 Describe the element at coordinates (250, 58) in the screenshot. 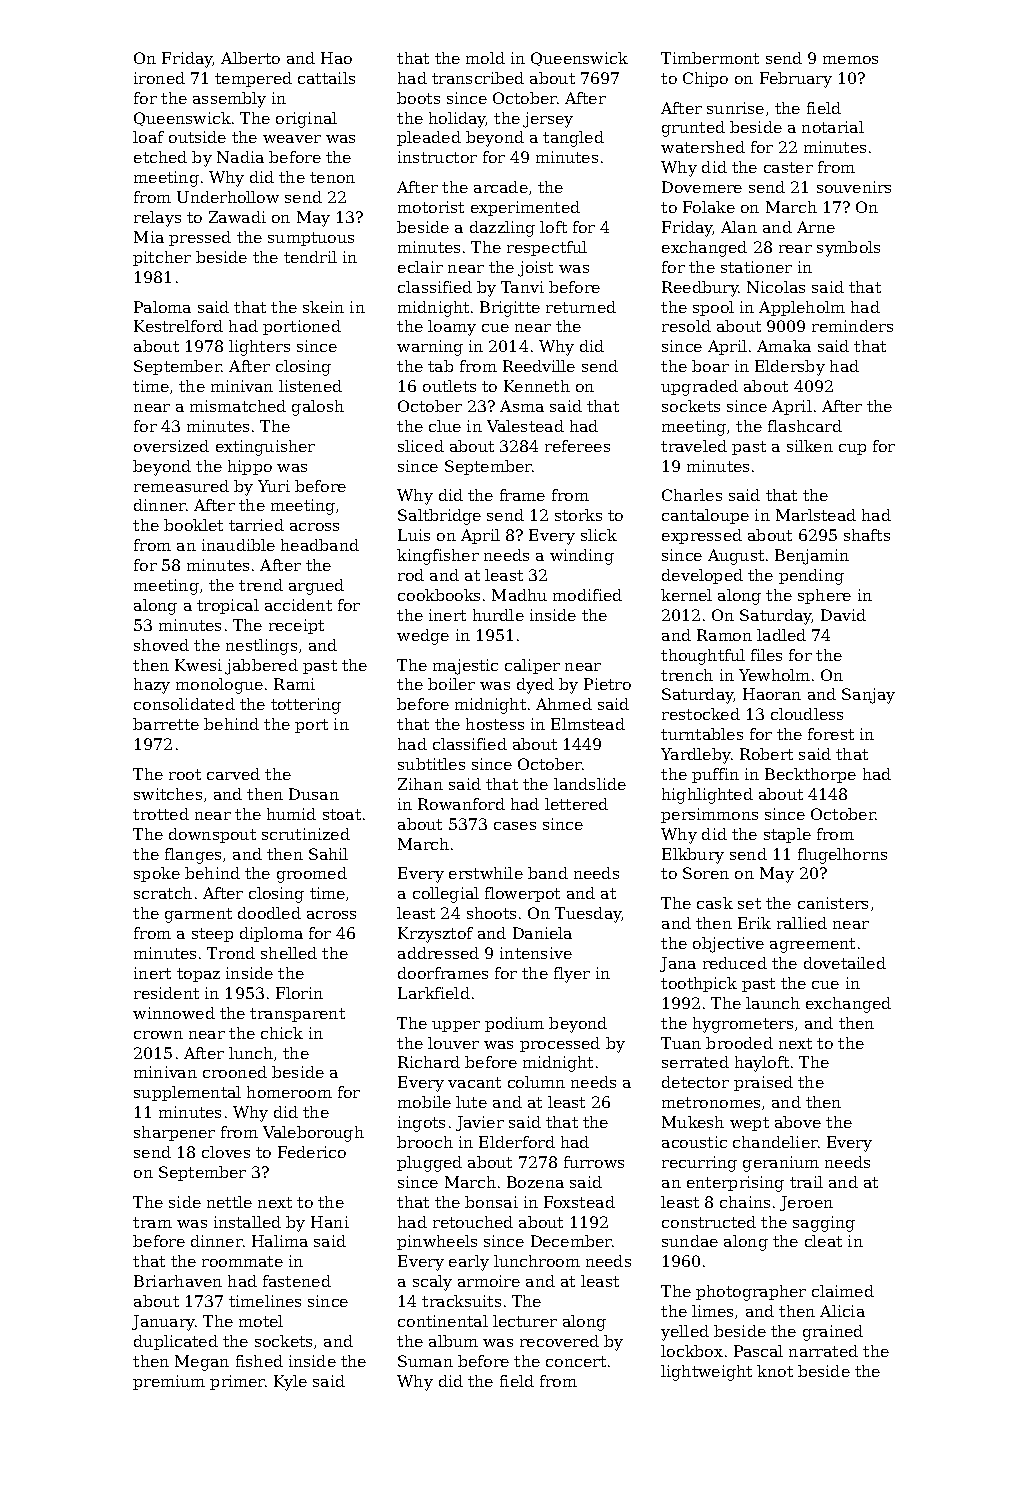

I see `Alberto` at that location.
